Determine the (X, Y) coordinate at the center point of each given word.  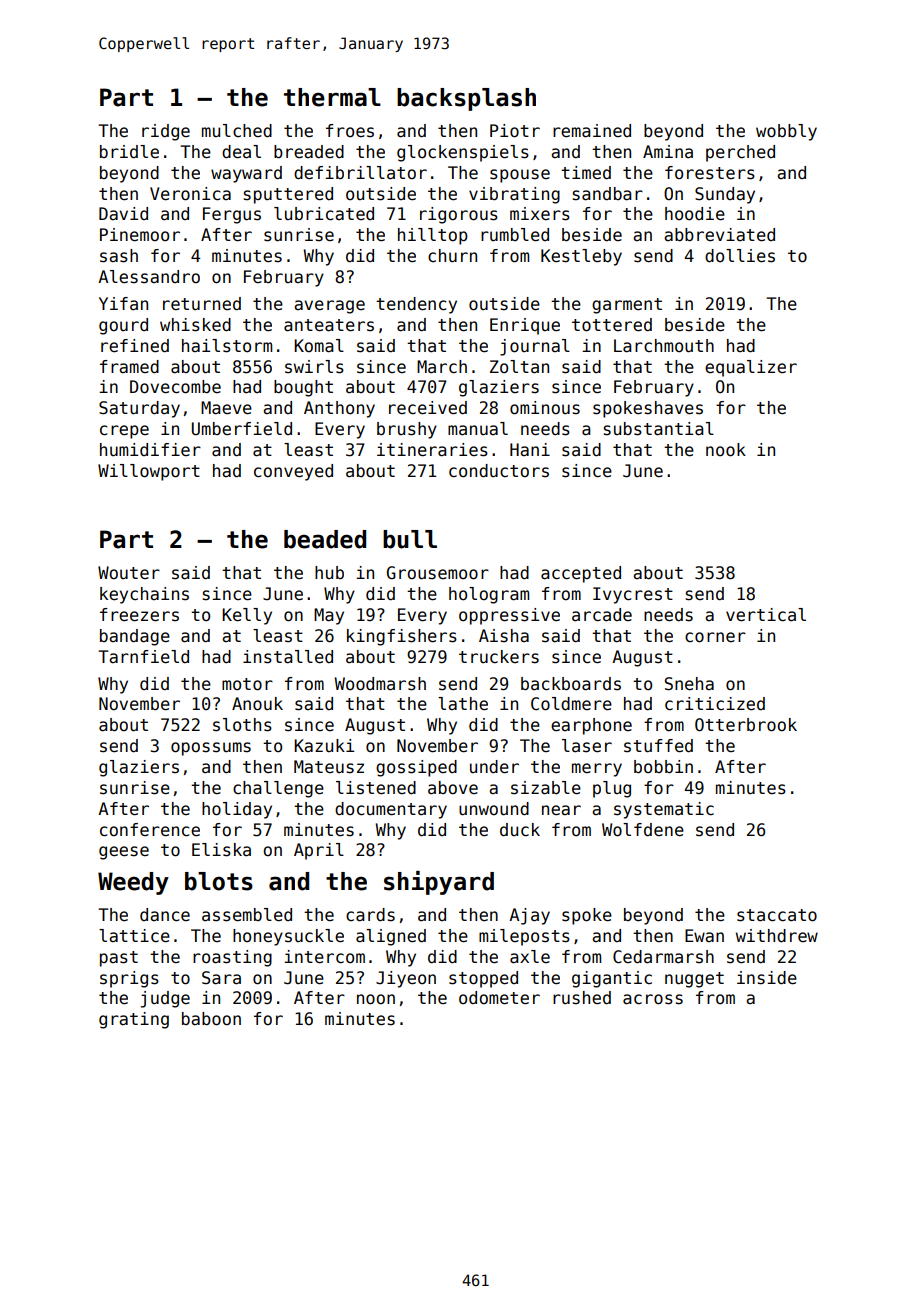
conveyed (293, 472)
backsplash (466, 99)
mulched (237, 131)
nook (726, 450)
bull (410, 539)
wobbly (786, 132)
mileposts (524, 937)
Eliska (221, 850)
